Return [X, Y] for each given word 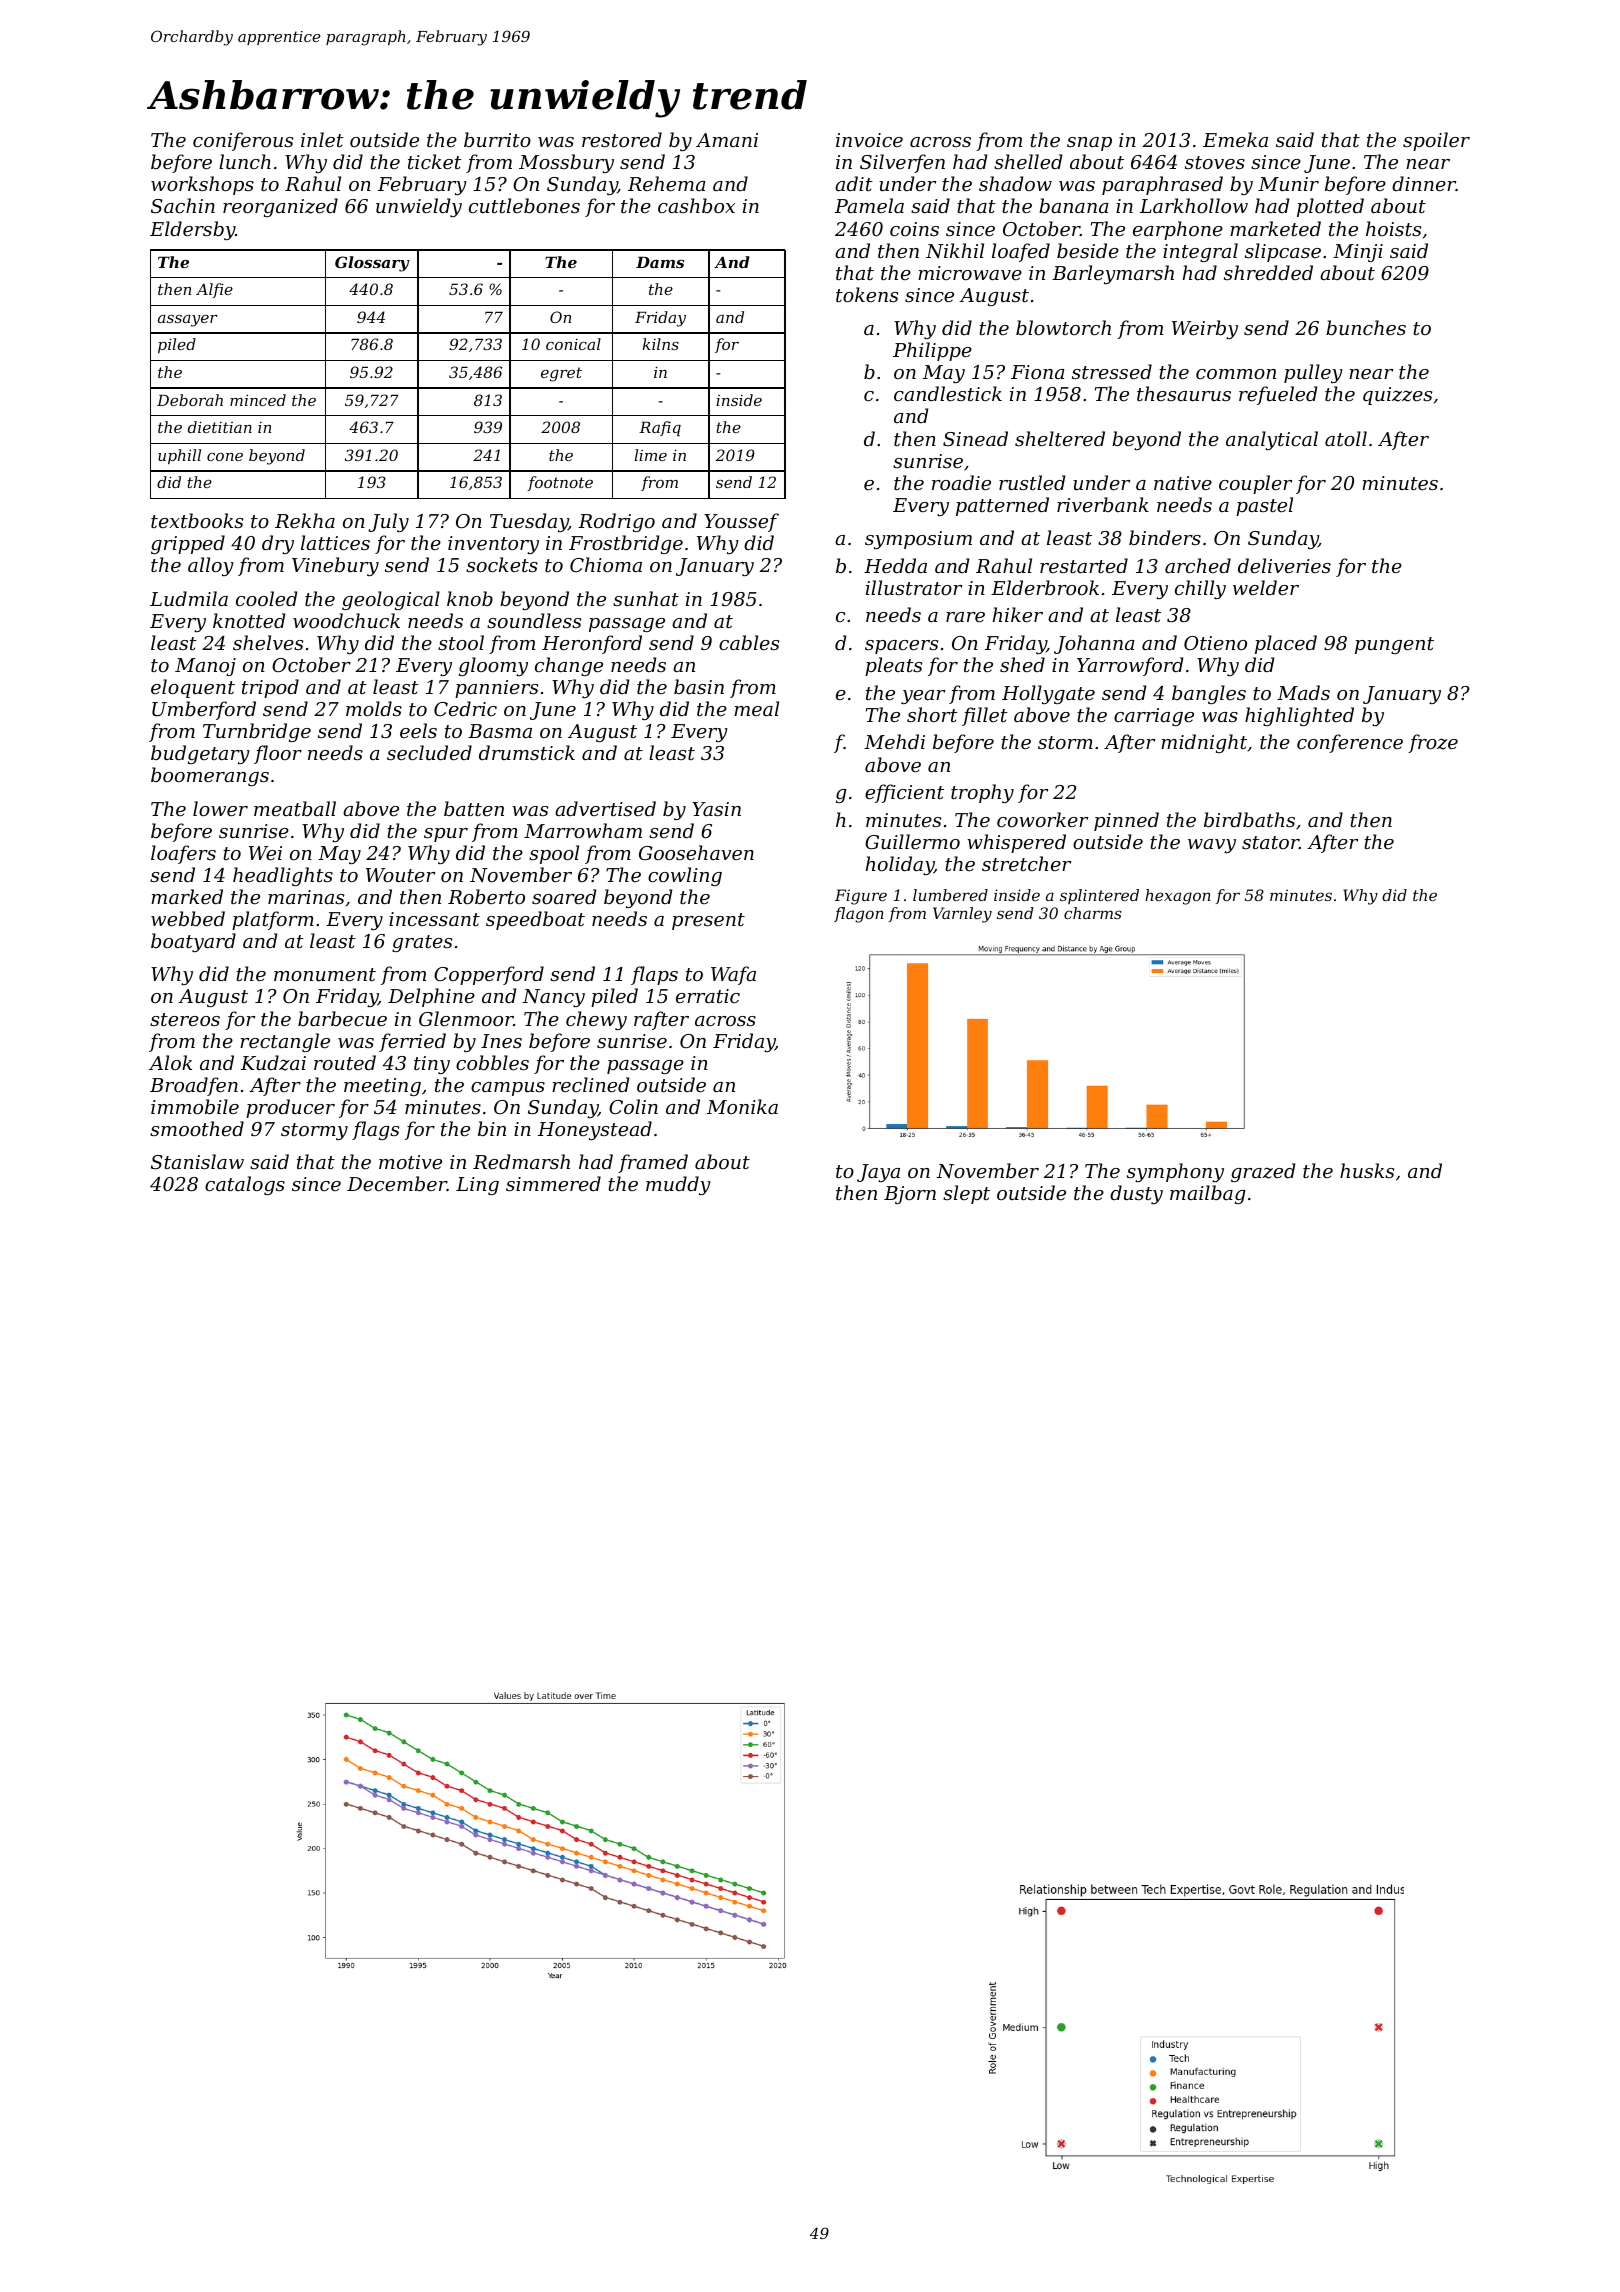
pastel [1264, 506]
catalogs [245, 1185]
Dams [660, 262]
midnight [1204, 743]
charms [1093, 913]
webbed [188, 918]
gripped [188, 544]
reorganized [280, 207]
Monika [742, 1106]
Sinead [975, 438]
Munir [1288, 184]
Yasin [716, 809]
